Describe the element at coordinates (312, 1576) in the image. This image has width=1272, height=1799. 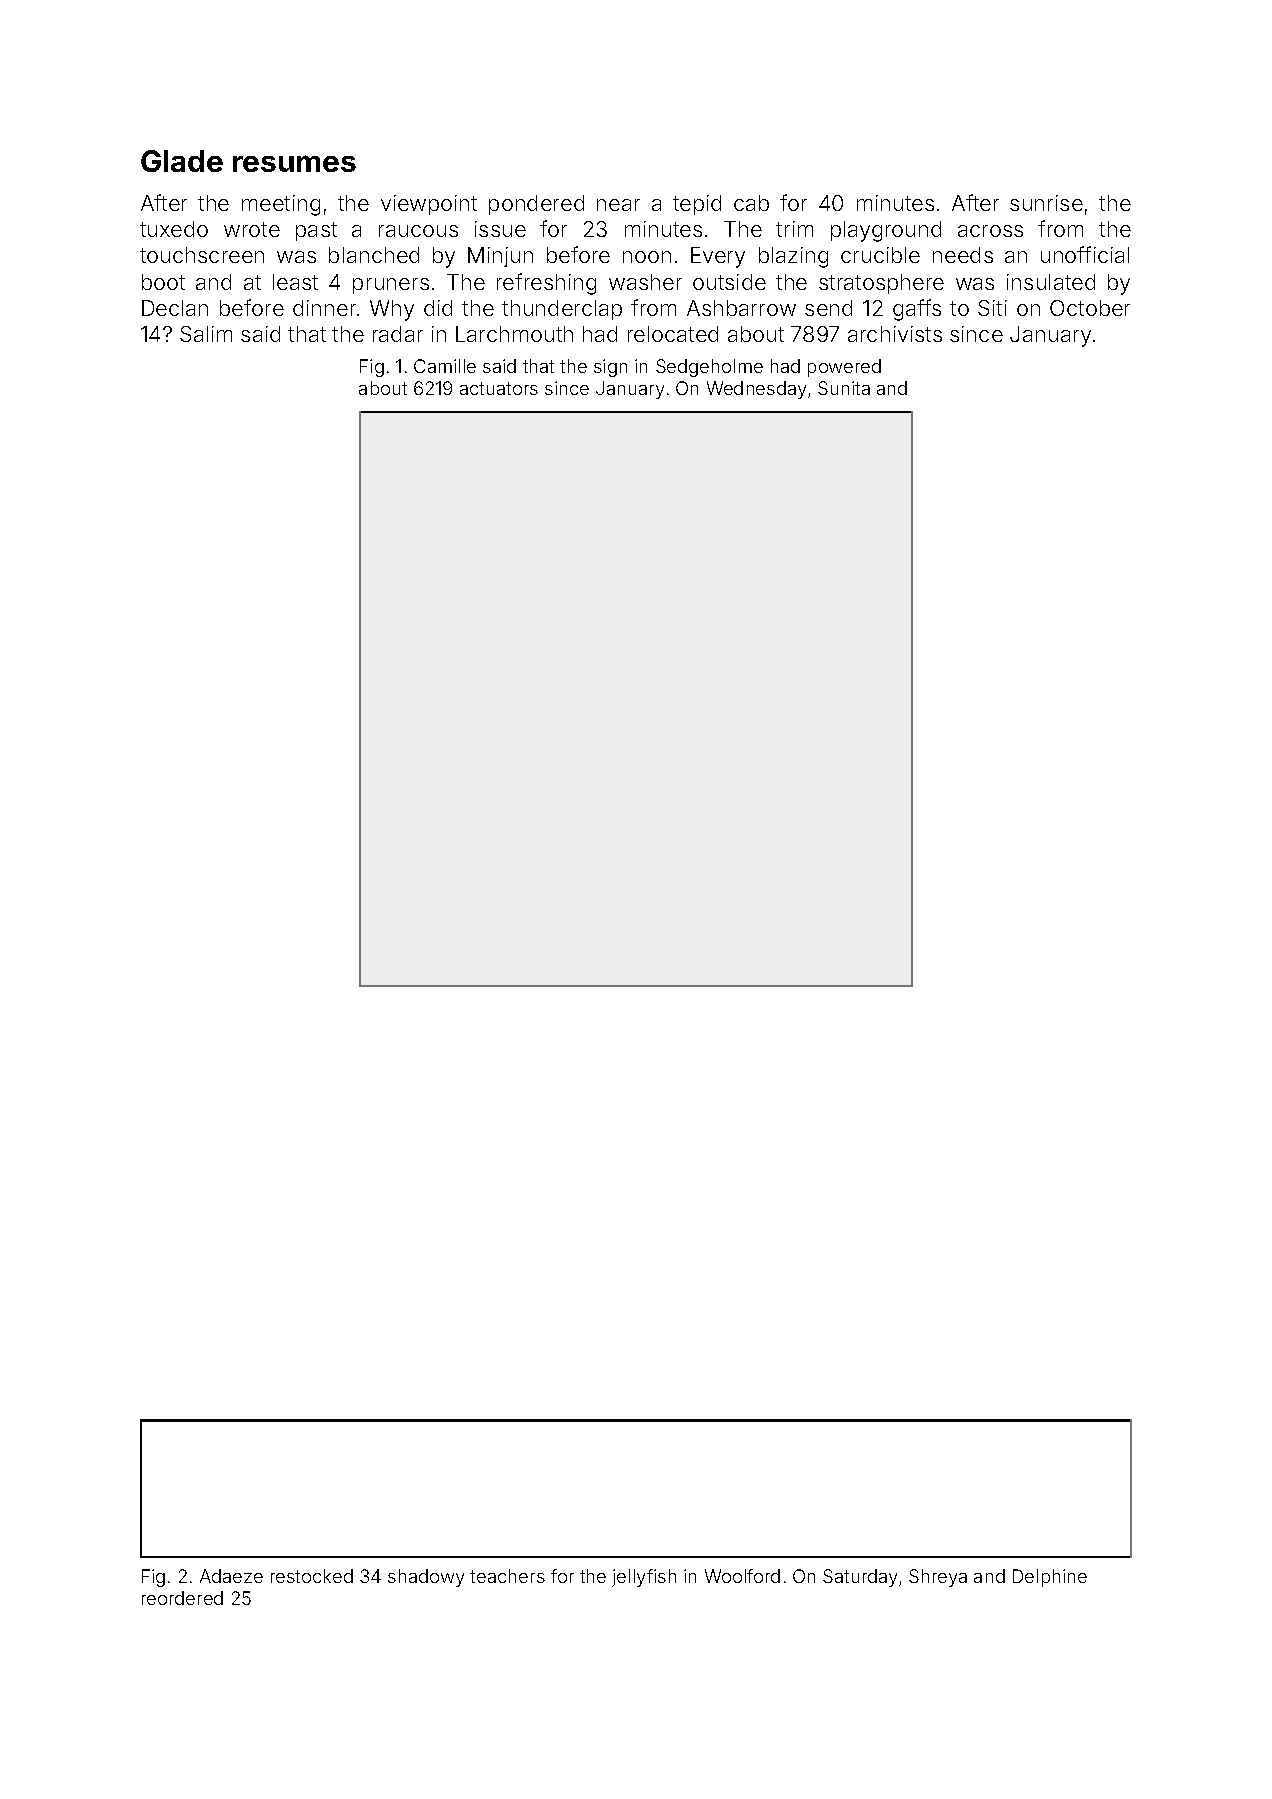
I see `restocked` at that location.
